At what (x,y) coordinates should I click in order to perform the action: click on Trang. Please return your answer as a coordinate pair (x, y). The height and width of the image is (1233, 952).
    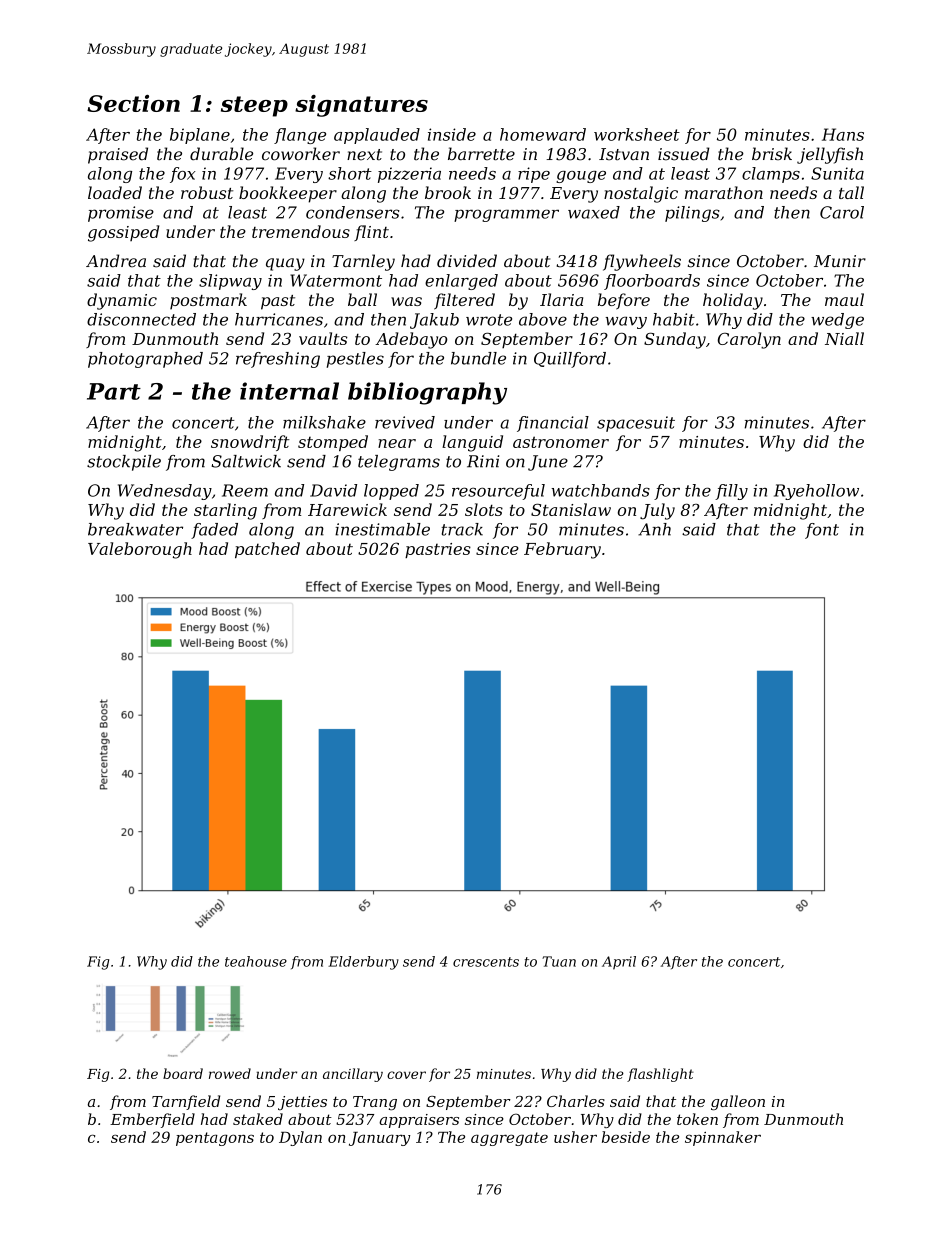
    Looking at the image, I should click on (375, 1103).
